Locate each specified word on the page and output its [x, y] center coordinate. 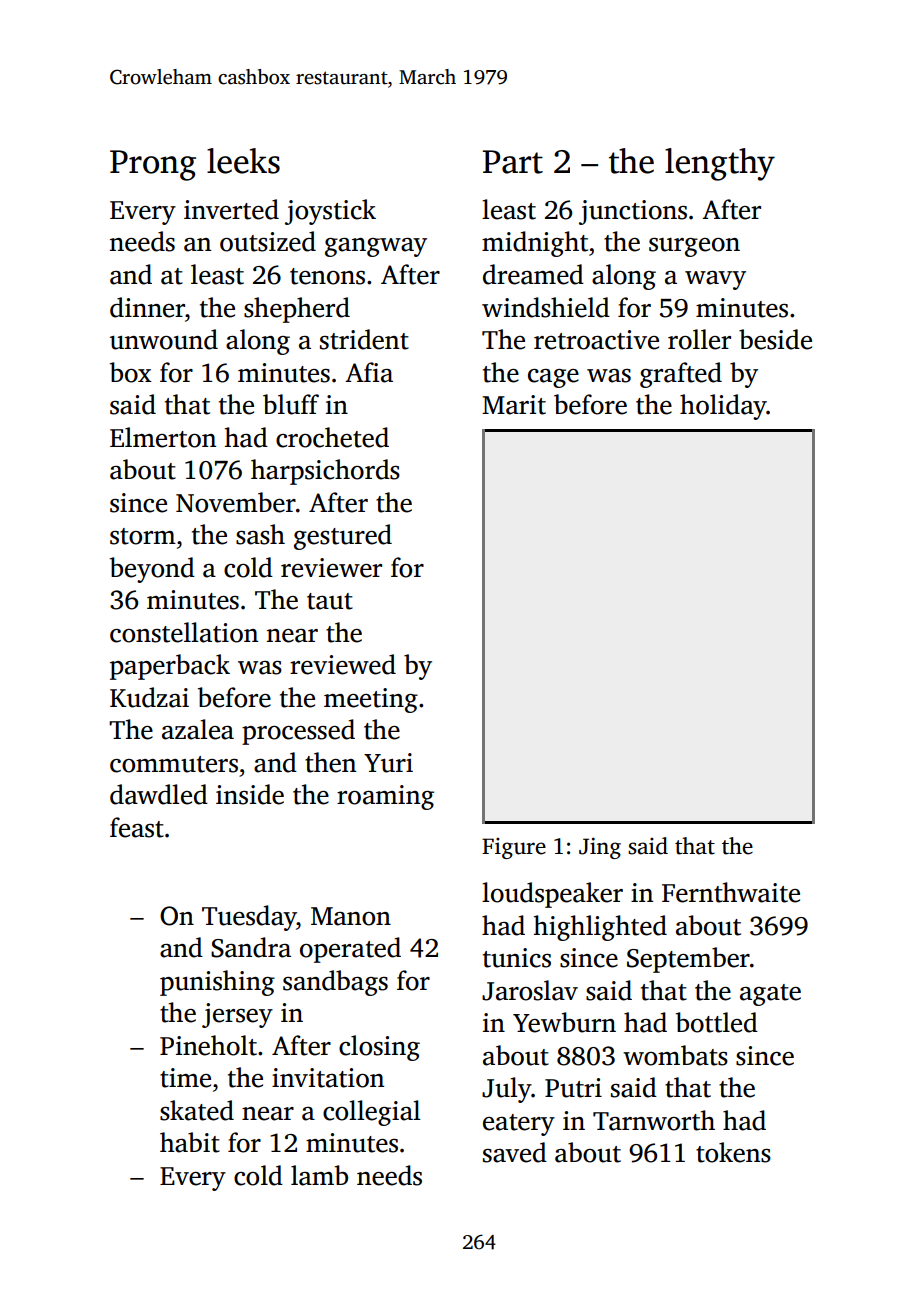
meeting [371, 700]
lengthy [720, 164]
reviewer [331, 568]
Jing [600, 848]
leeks [243, 161]
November [236, 502]
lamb [319, 1175]
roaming [385, 797]
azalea [198, 729]
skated [197, 1110]
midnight [535, 244]
